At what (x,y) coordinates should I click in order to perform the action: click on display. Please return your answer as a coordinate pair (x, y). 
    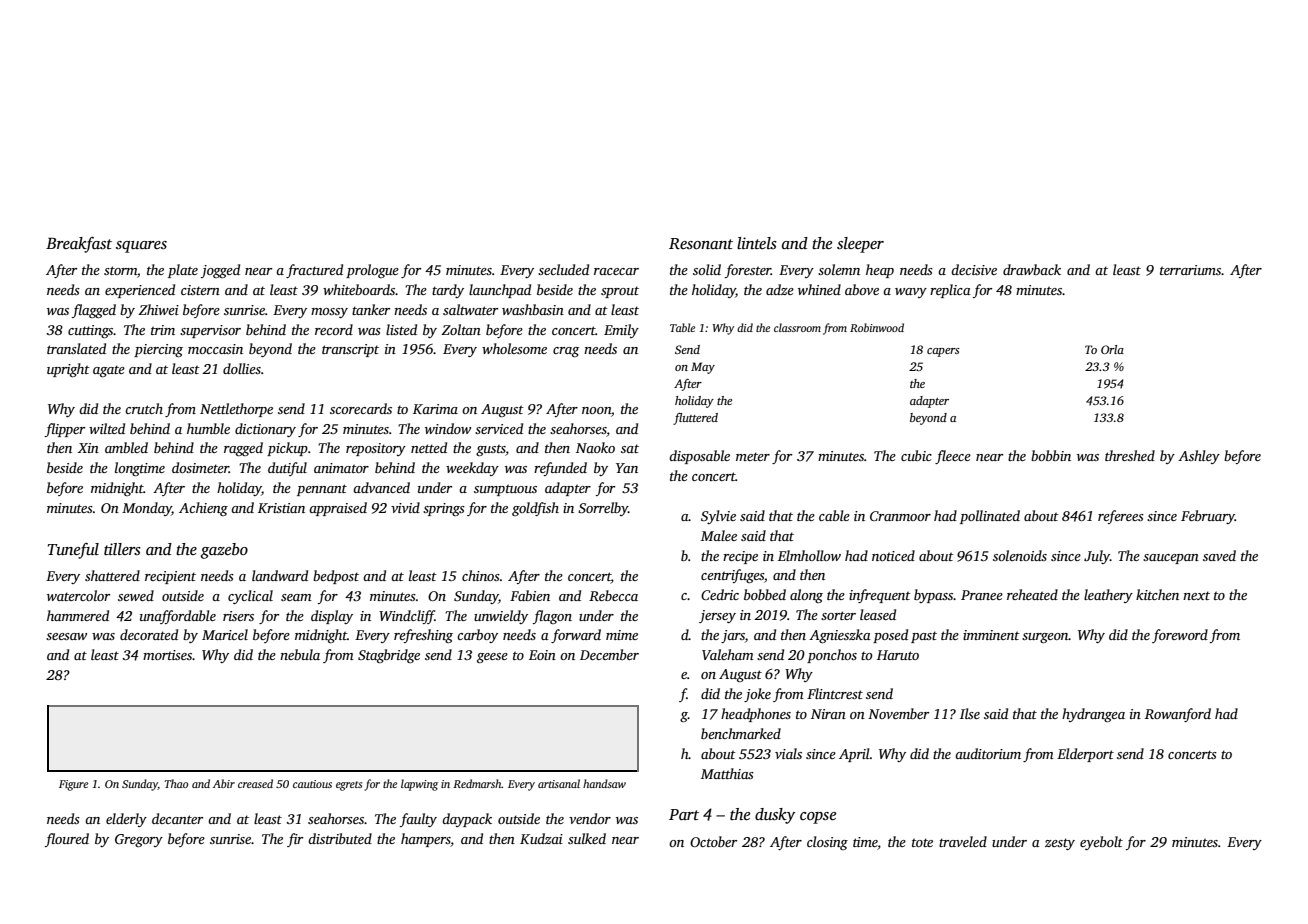
    Looking at the image, I should click on (332, 617).
